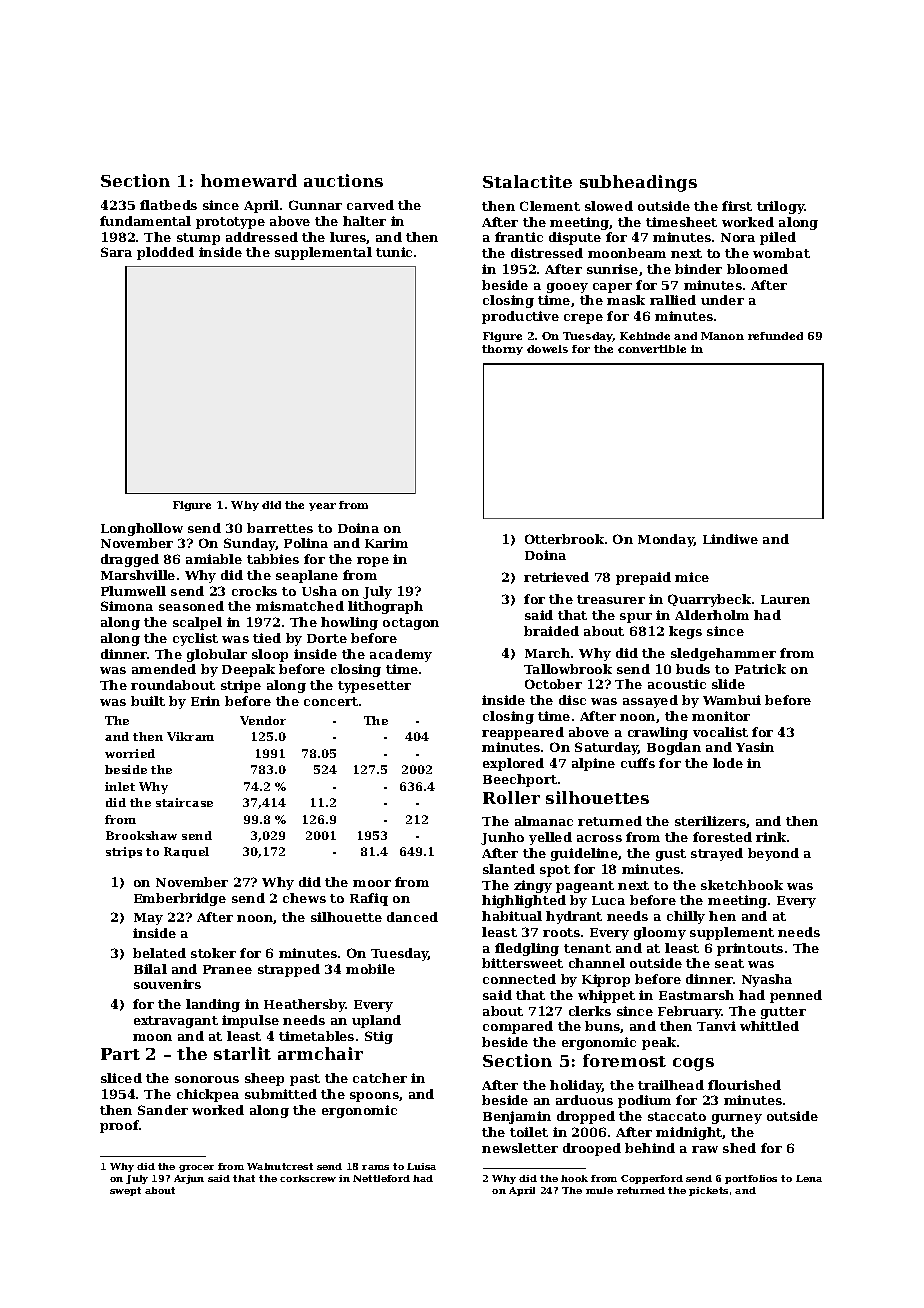  I want to click on Luisa, so click(421, 1166).
